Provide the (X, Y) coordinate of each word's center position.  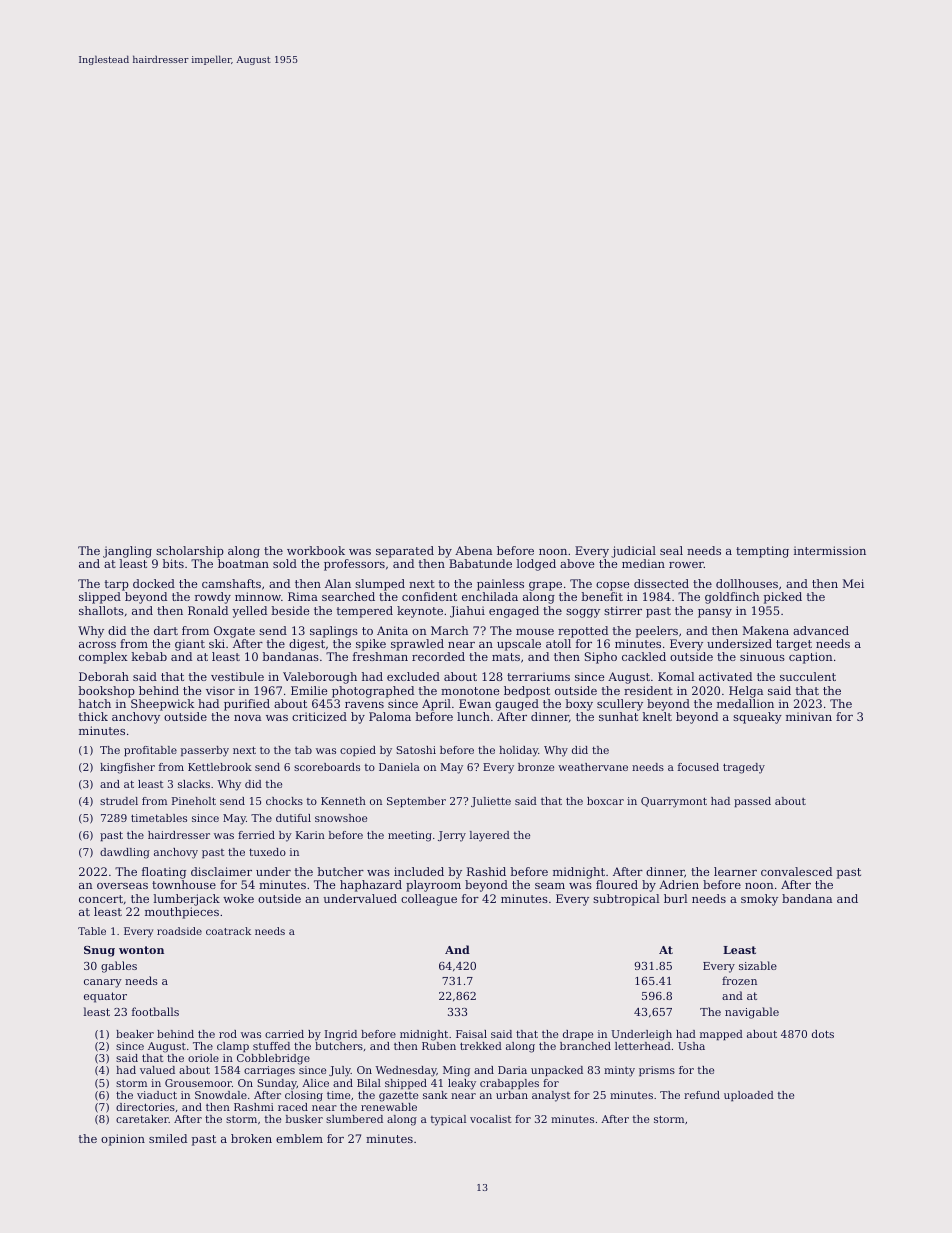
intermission (830, 550)
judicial (633, 552)
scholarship (190, 552)
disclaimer (221, 871)
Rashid (486, 871)
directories (145, 1107)
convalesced (796, 871)
